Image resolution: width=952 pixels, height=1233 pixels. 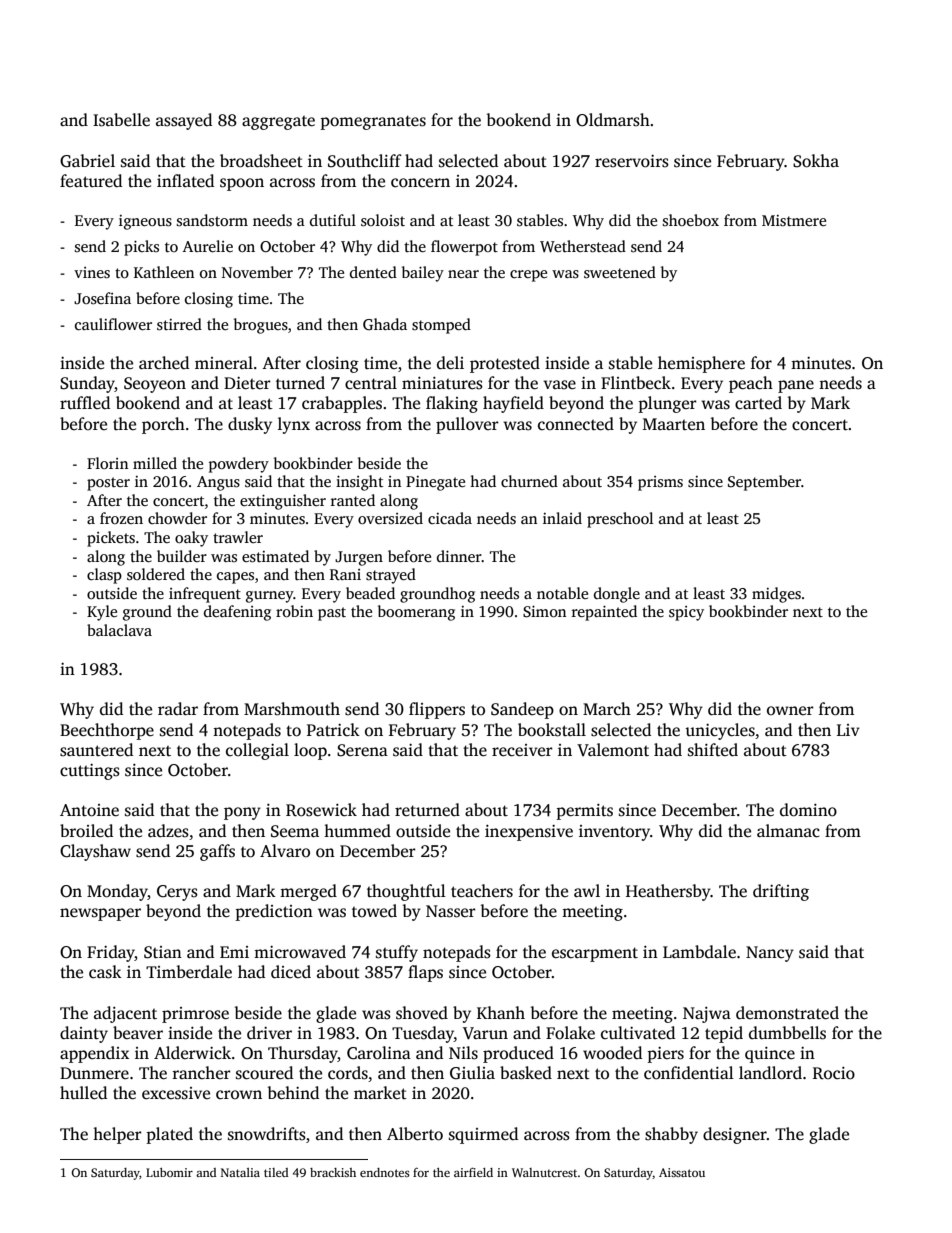 What do you see at coordinates (620, 272) in the image?
I see `sweetened` at bounding box center [620, 272].
